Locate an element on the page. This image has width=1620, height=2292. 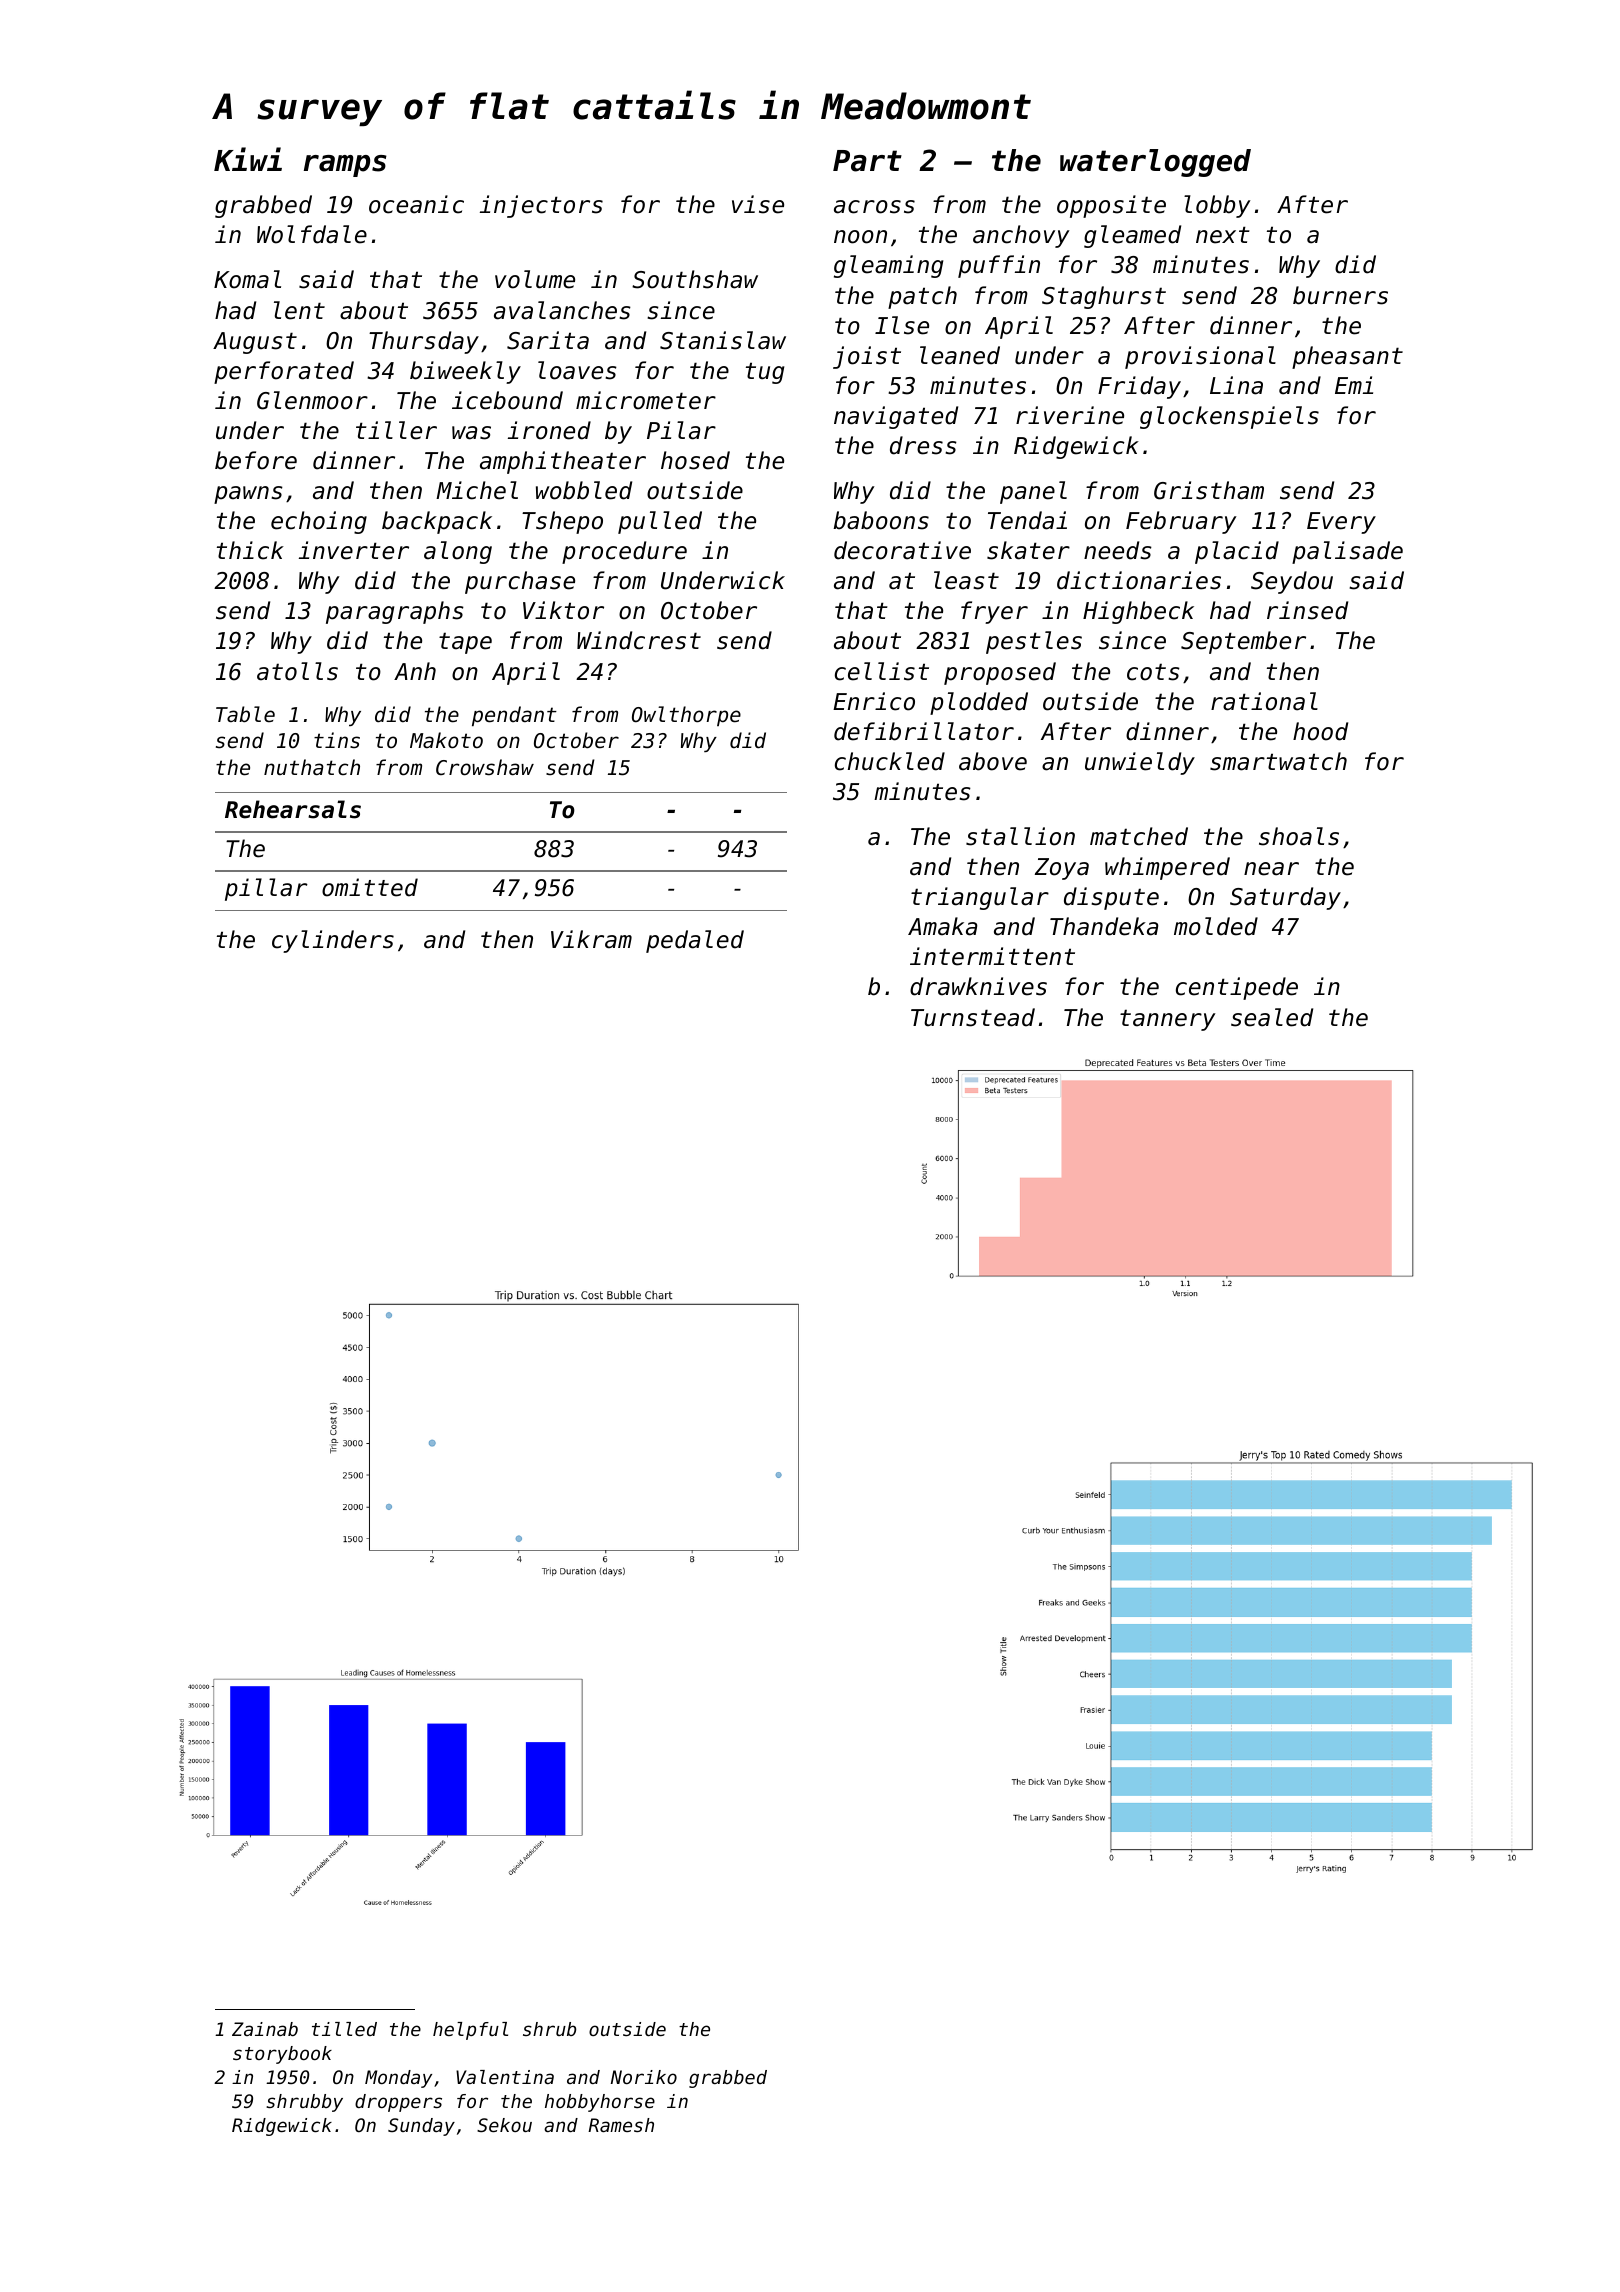
Table is located at coordinates (245, 714).
